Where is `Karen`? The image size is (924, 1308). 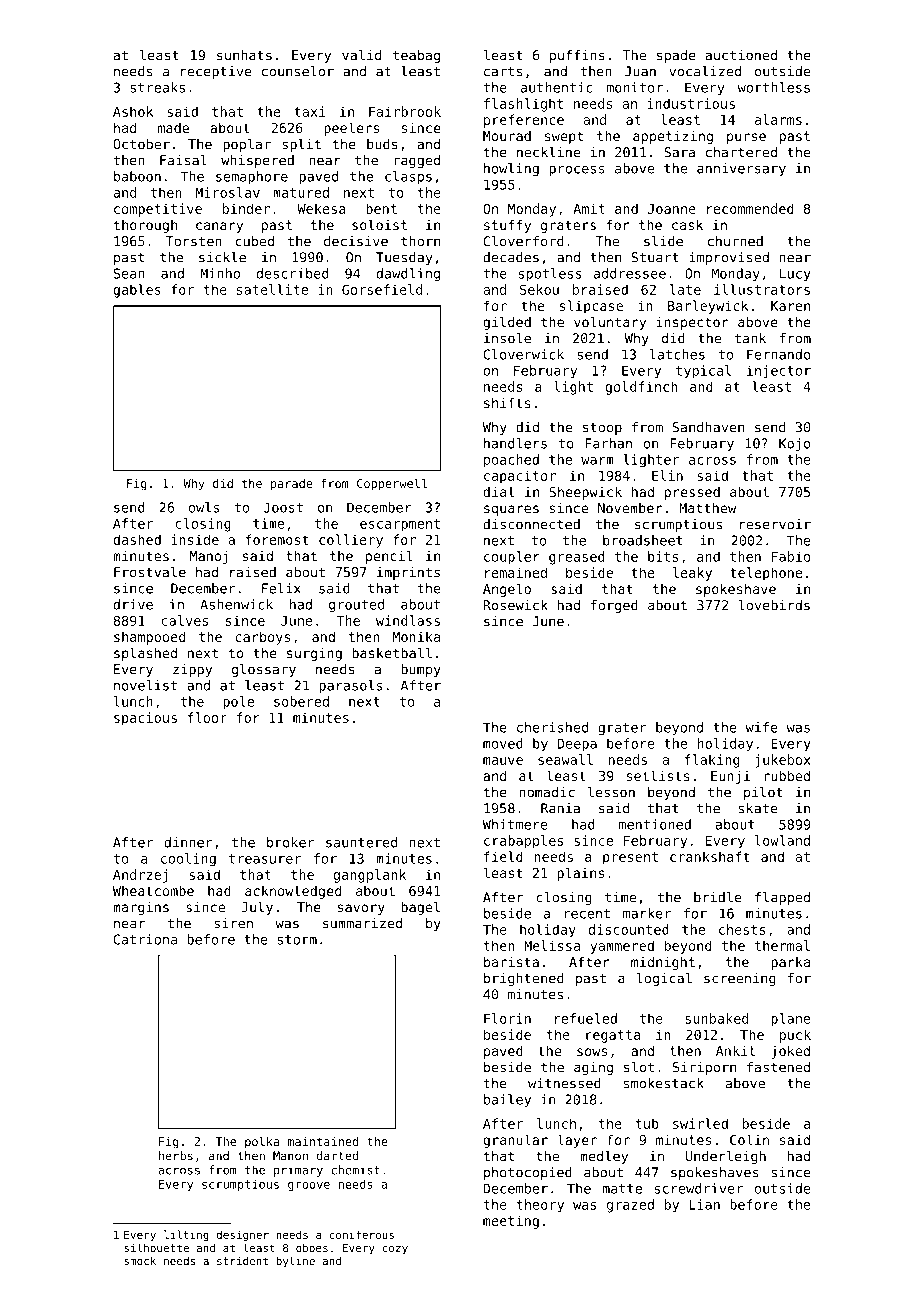 Karen is located at coordinates (790, 306).
